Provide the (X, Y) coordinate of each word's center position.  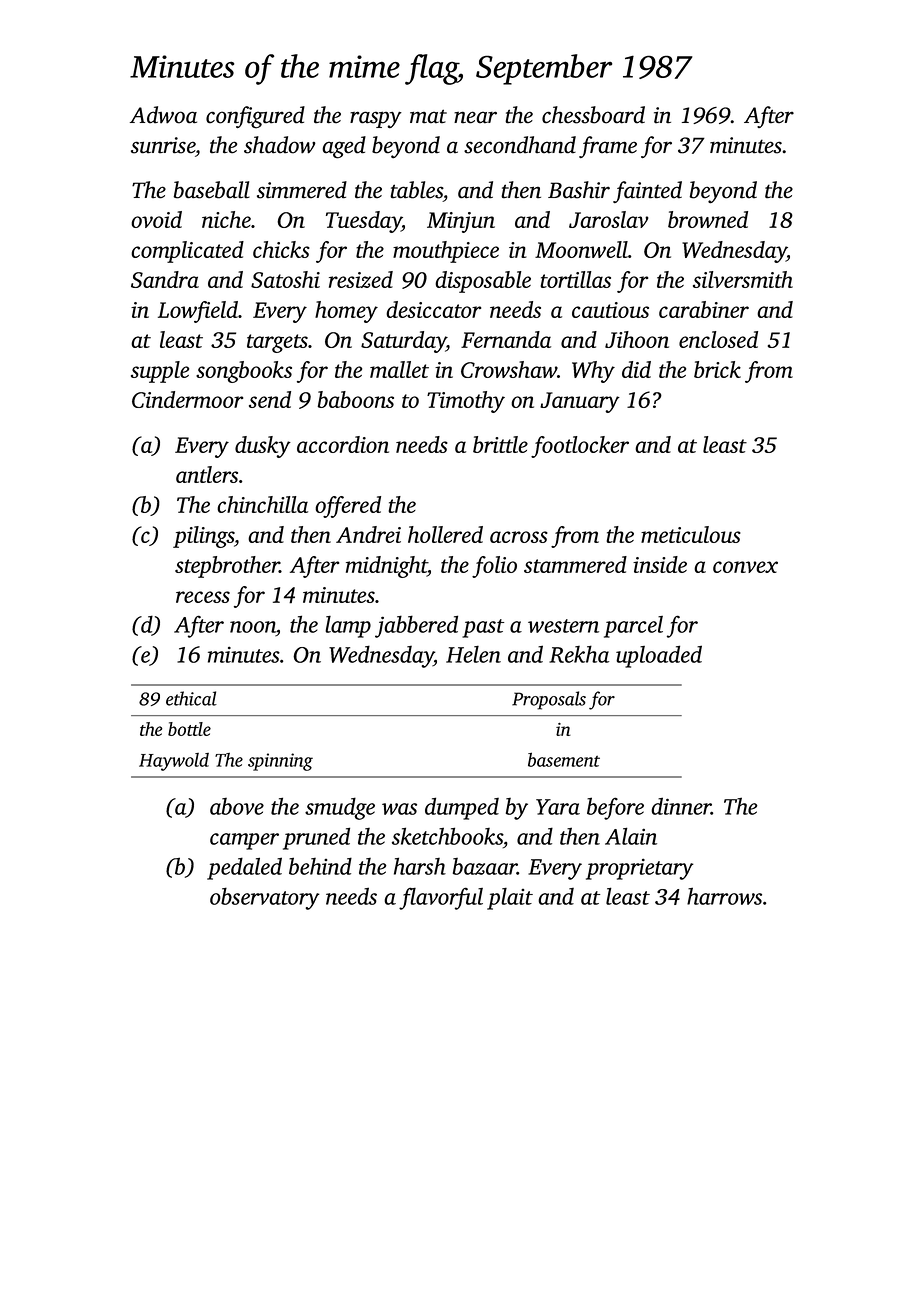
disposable (483, 282)
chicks (281, 249)
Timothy (466, 402)
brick (717, 369)
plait (510, 899)
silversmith (743, 279)
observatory (265, 898)
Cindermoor (187, 399)
